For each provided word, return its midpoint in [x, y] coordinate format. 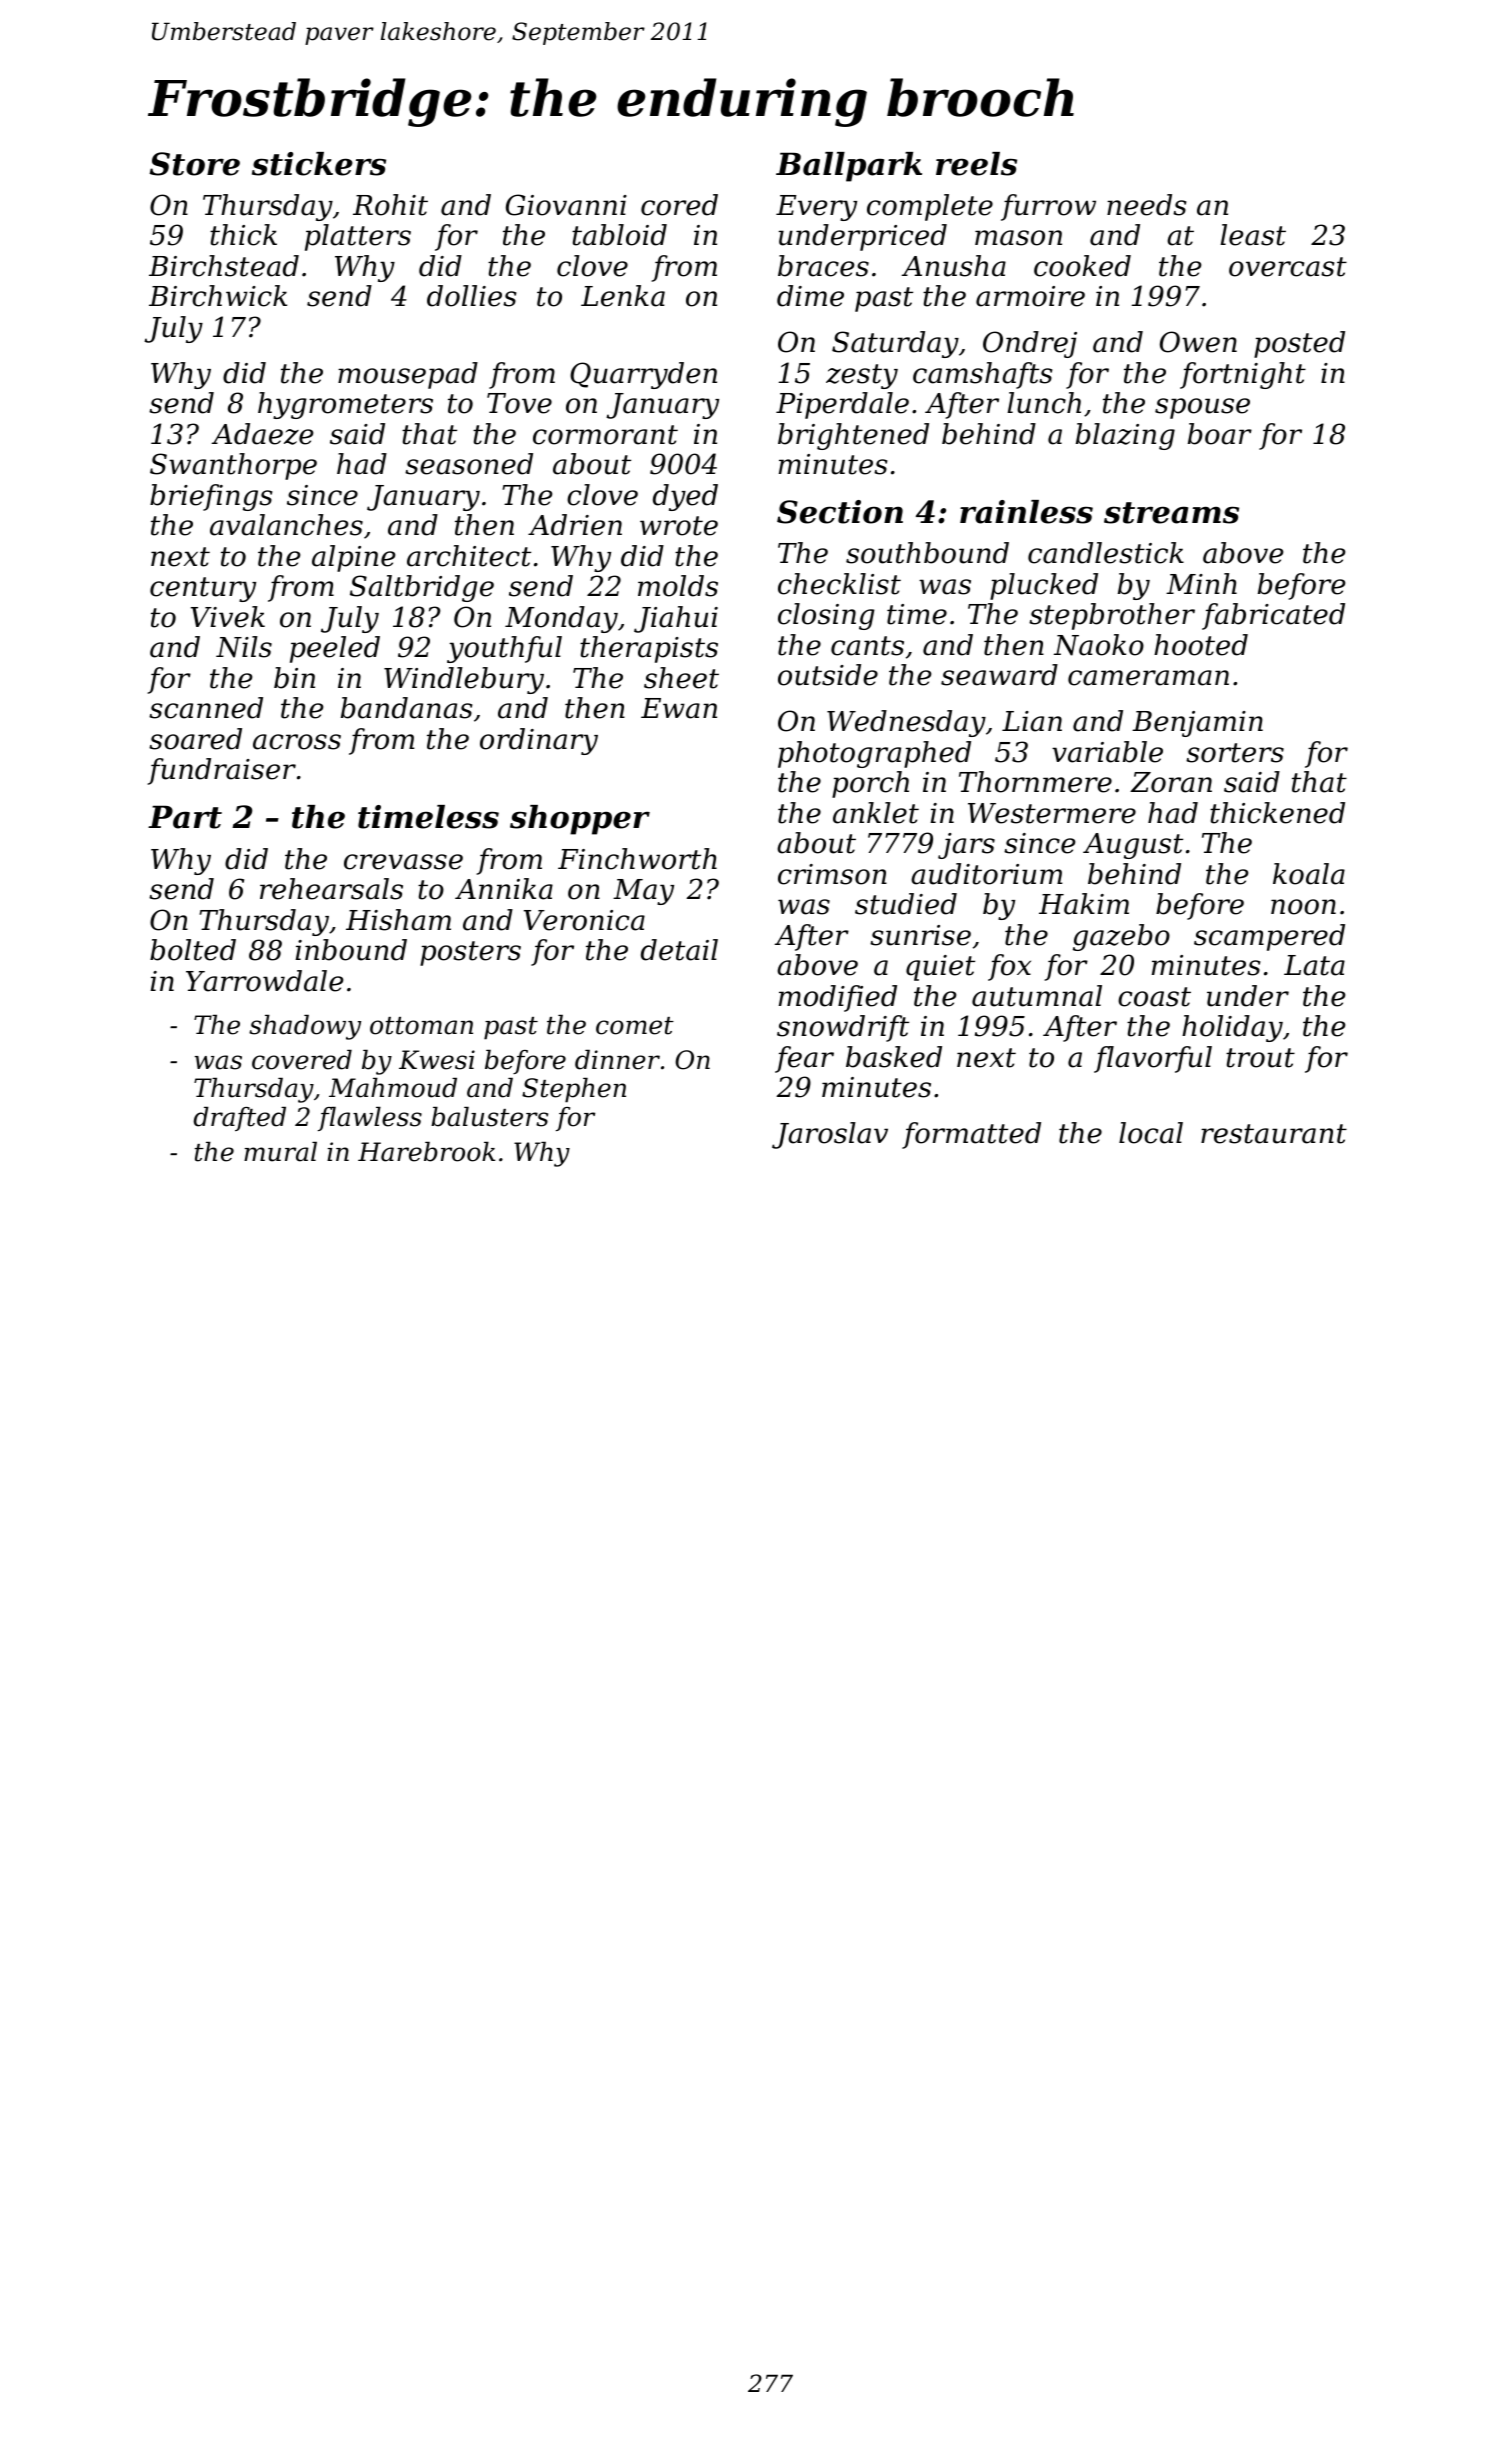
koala [1309, 874]
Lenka [623, 296]
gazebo [1121, 937]
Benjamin [1197, 724]
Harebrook [426, 1152]
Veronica [584, 920]
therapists [649, 649]
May [643, 892]
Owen [1198, 342]
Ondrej [1030, 344]
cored [679, 205]
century [203, 589]
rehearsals [331, 889]
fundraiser [221, 771]
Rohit [390, 205]
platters [358, 237]
